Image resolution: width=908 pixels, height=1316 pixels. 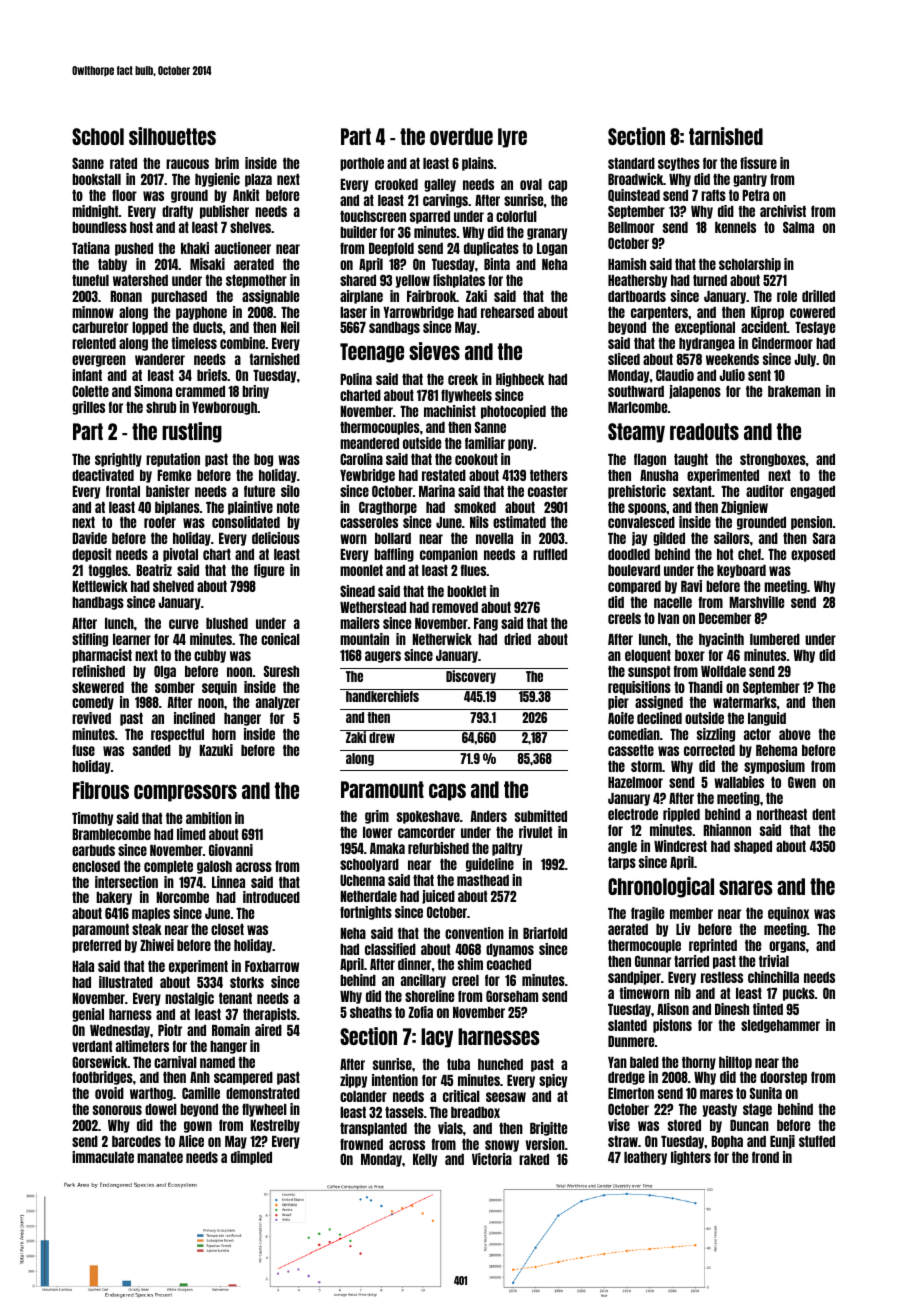 I want to click on porthole, so click(x=362, y=164).
